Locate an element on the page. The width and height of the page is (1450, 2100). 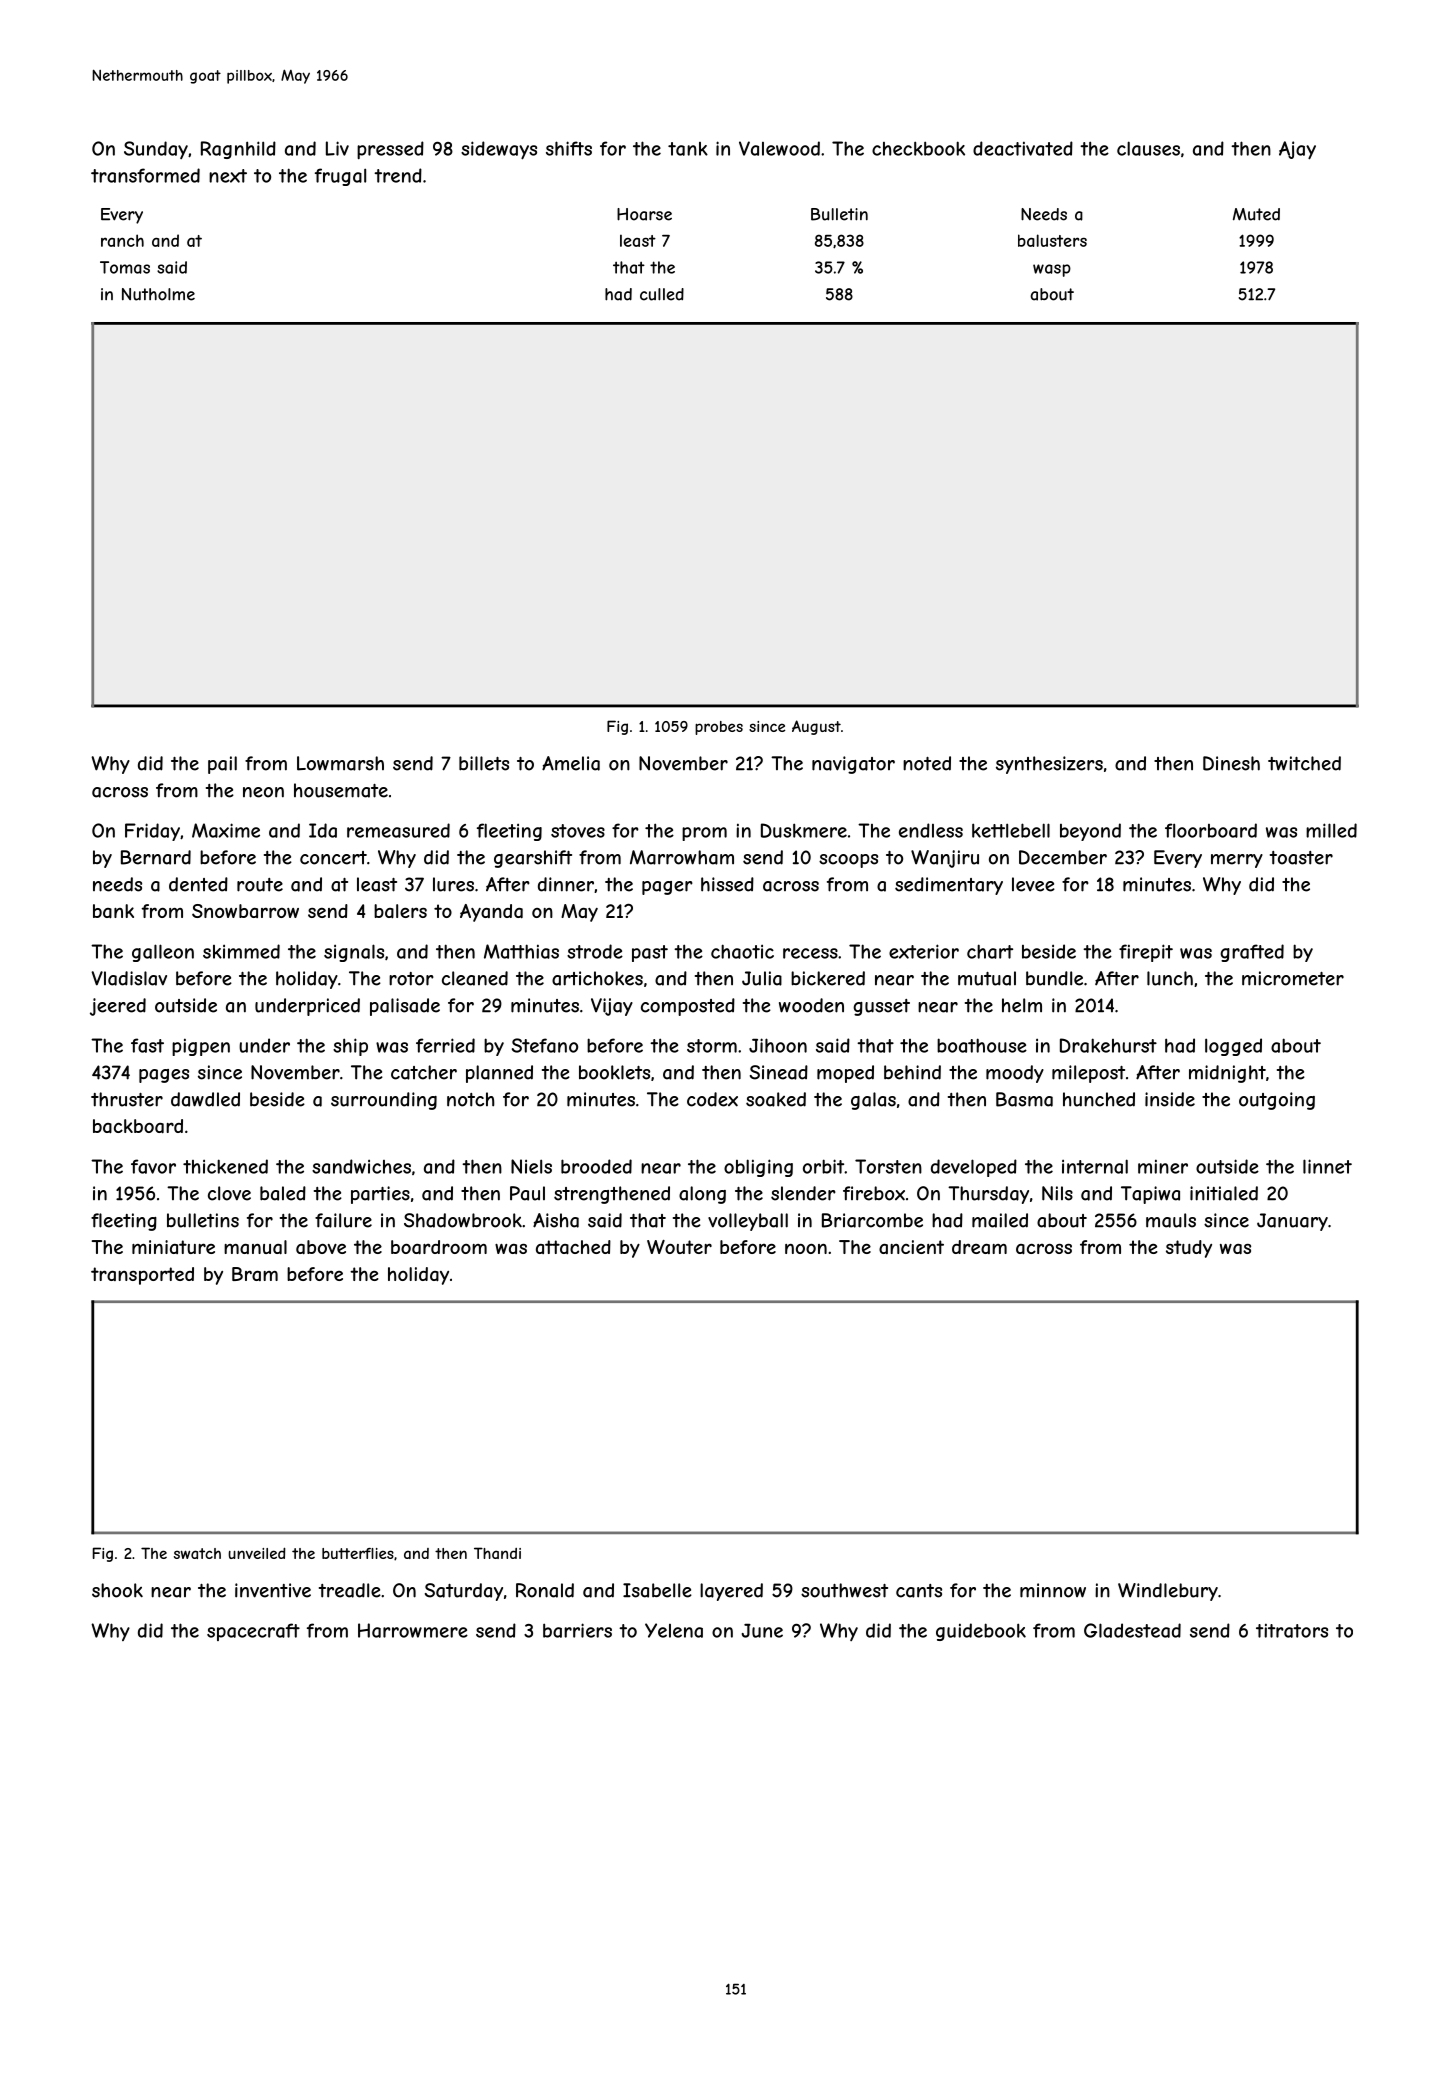
shook is located at coordinates (117, 1590).
